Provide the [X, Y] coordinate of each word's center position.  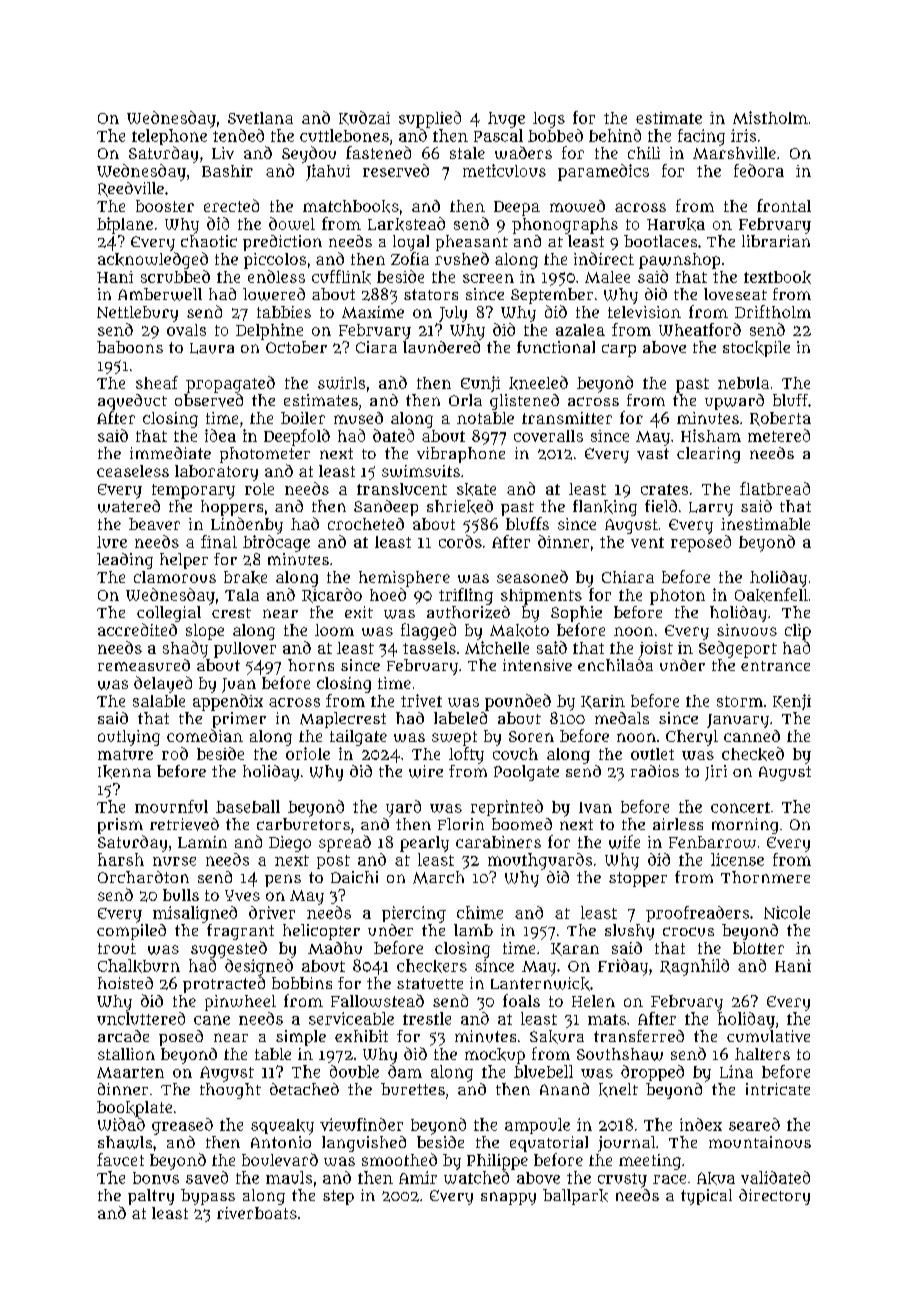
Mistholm [770, 117]
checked [753, 754]
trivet [421, 700]
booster [165, 206]
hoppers [232, 508]
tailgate [358, 738]
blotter [758, 948]
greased [182, 1126]
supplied [430, 119]
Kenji [792, 702]
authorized [468, 612]
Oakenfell [771, 595]
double [354, 1071]
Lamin [202, 842]
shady [185, 649]
